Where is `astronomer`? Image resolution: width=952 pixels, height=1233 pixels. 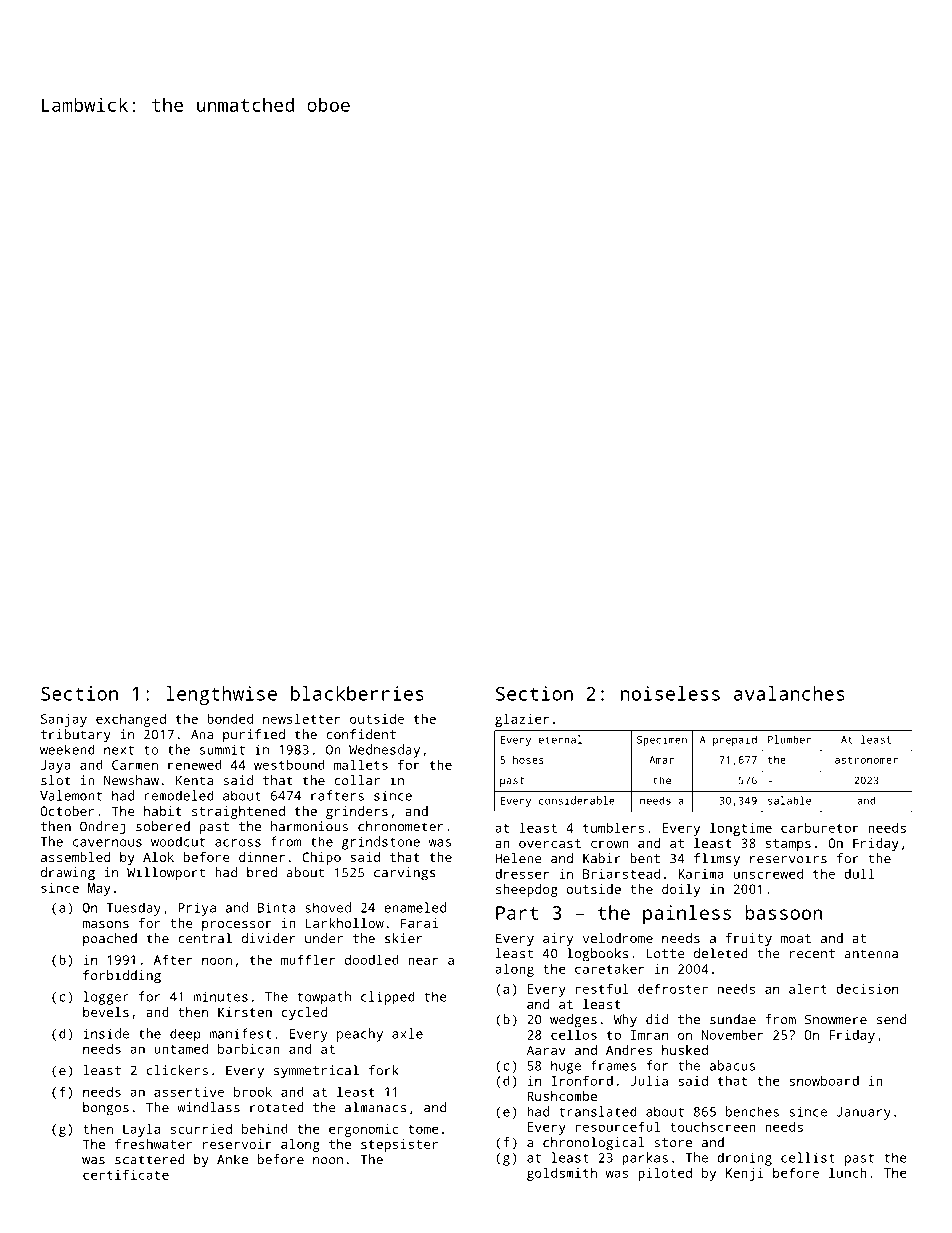 astronomer is located at coordinates (866, 760).
